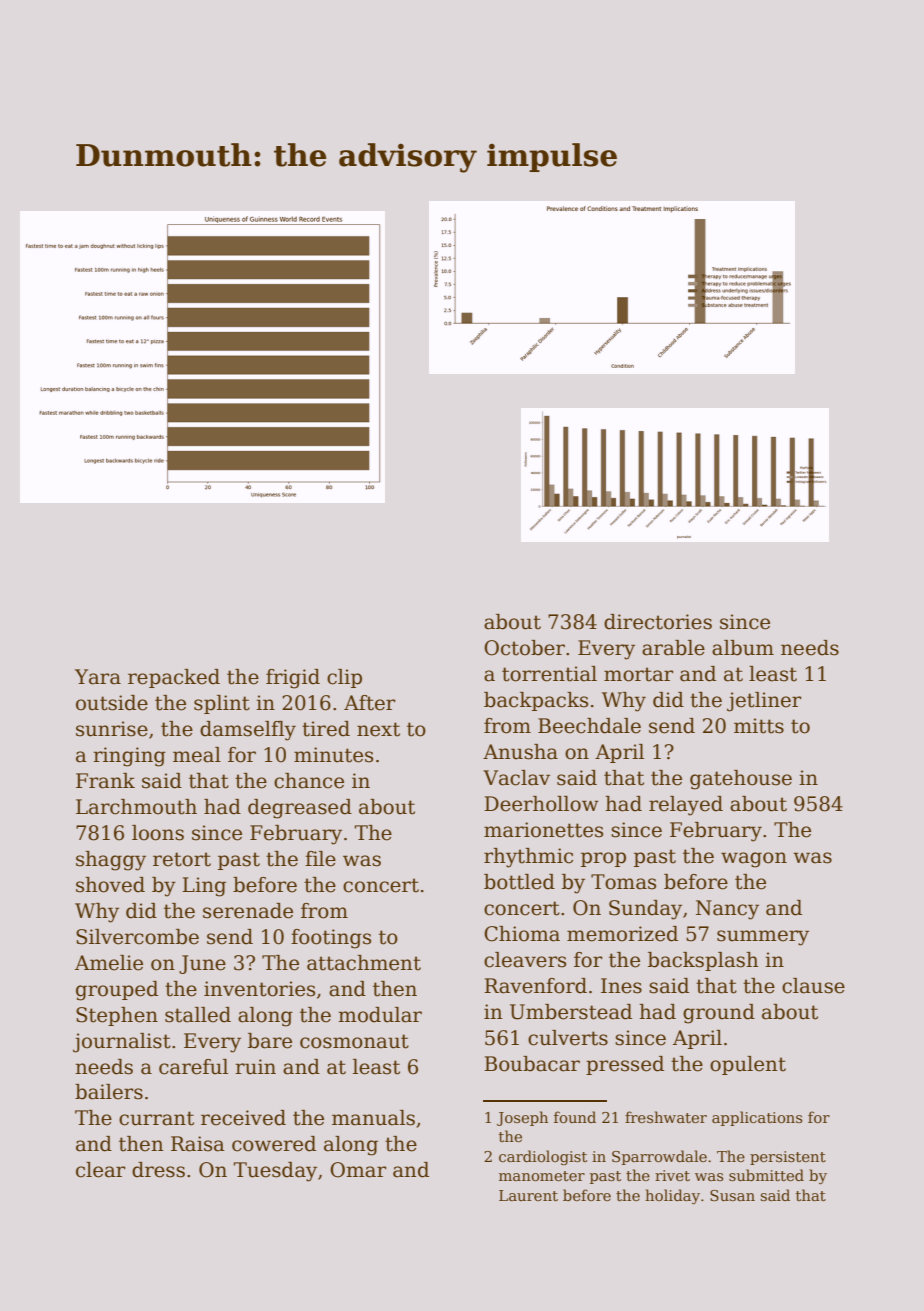 The image size is (924, 1311). What do you see at coordinates (520, 752) in the screenshot?
I see `Anusha` at bounding box center [520, 752].
